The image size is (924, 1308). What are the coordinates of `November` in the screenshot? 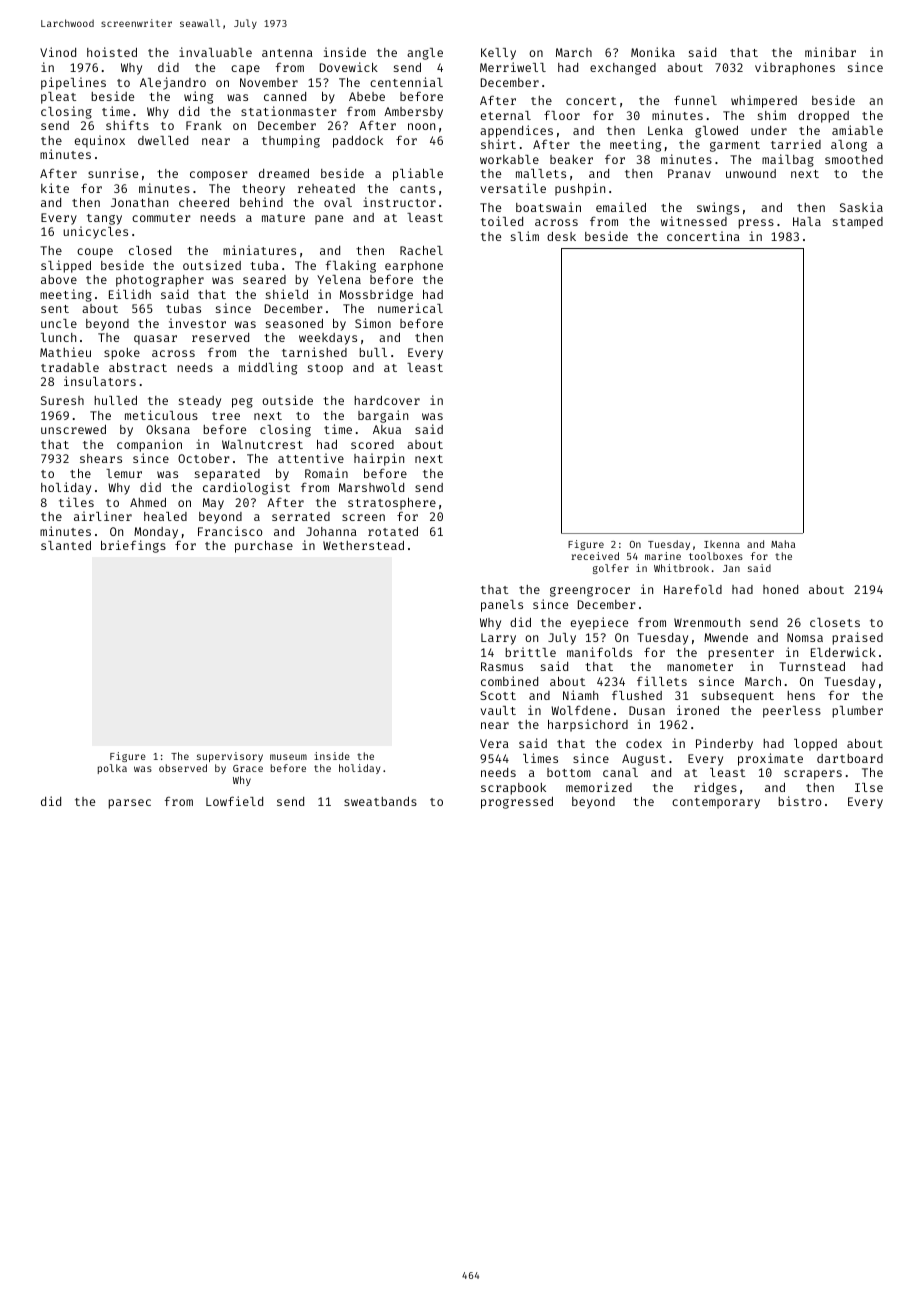 It's located at (269, 82).
